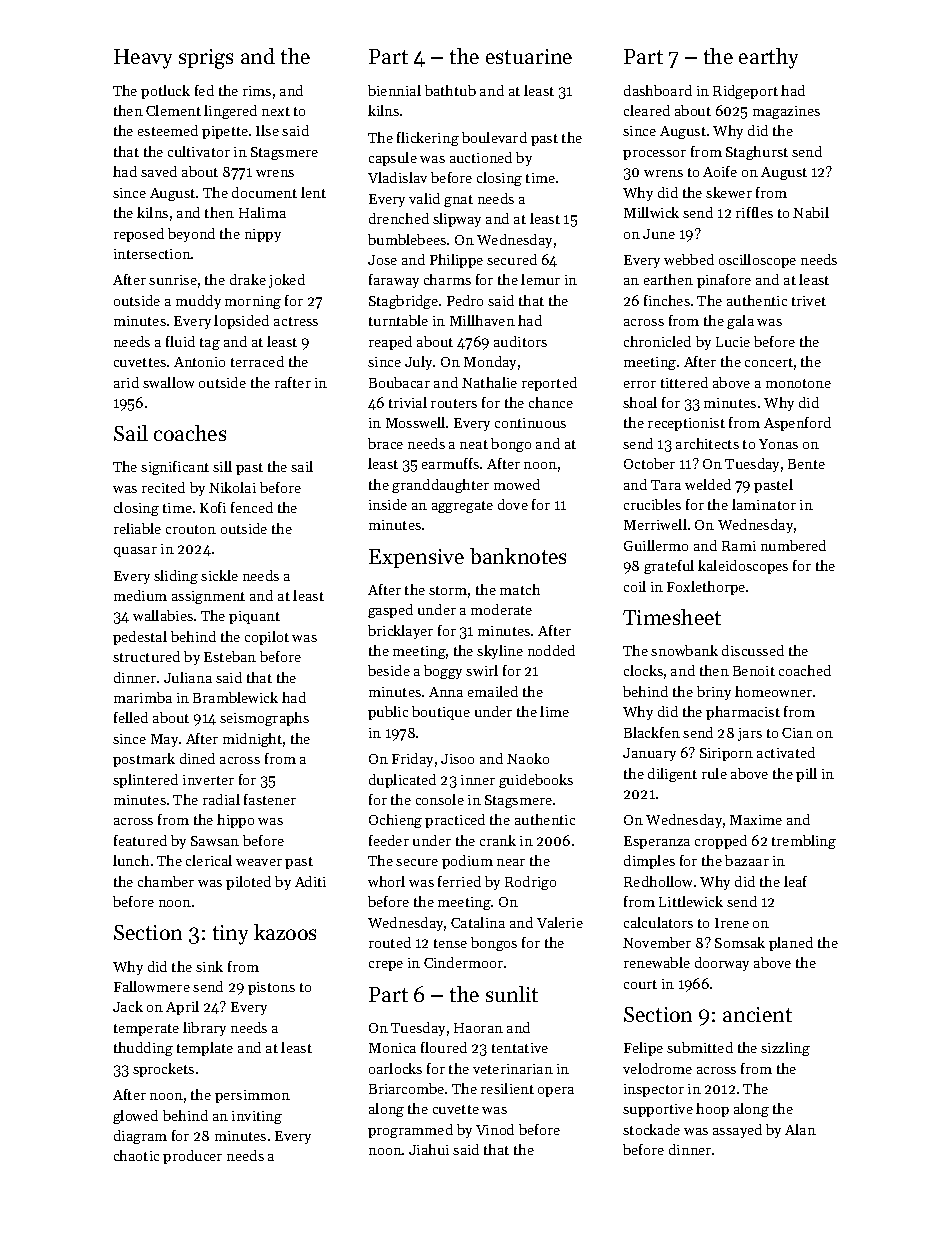  Describe the element at coordinates (463, 962) in the document. I see `Cindermoor` at that location.
